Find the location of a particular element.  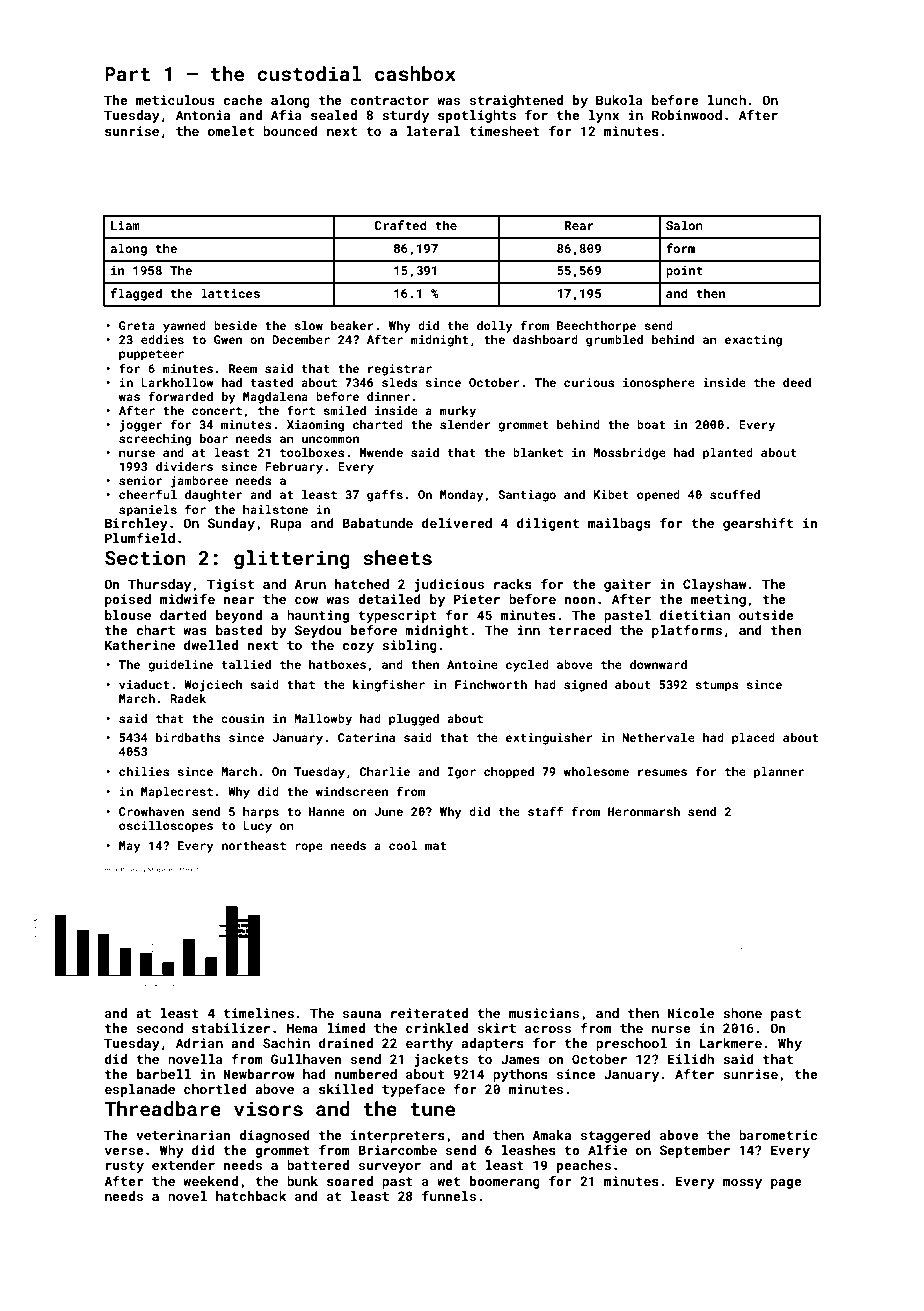

Igor is located at coordinates (462, 773).
